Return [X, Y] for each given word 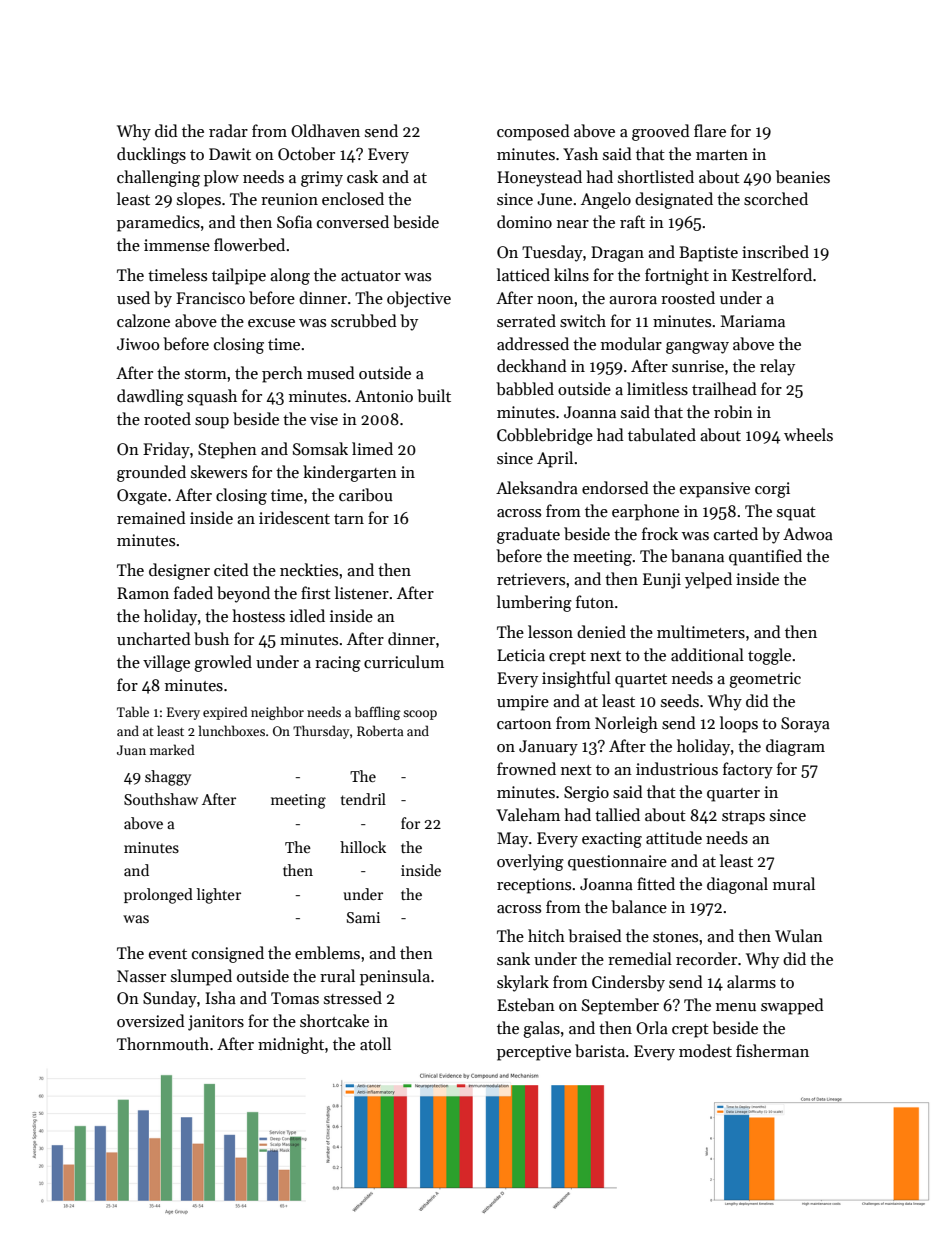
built [434, 396]
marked [172, 749]
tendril [363, 799]
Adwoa [808, 533]
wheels [808, 434]
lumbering [534, 603]
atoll [375, 1043]
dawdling [150, 397]
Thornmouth [163, 1043]
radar [228, 130]
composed [533, 132]
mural [794, 883]
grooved [661, 132]
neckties [309, 569]
